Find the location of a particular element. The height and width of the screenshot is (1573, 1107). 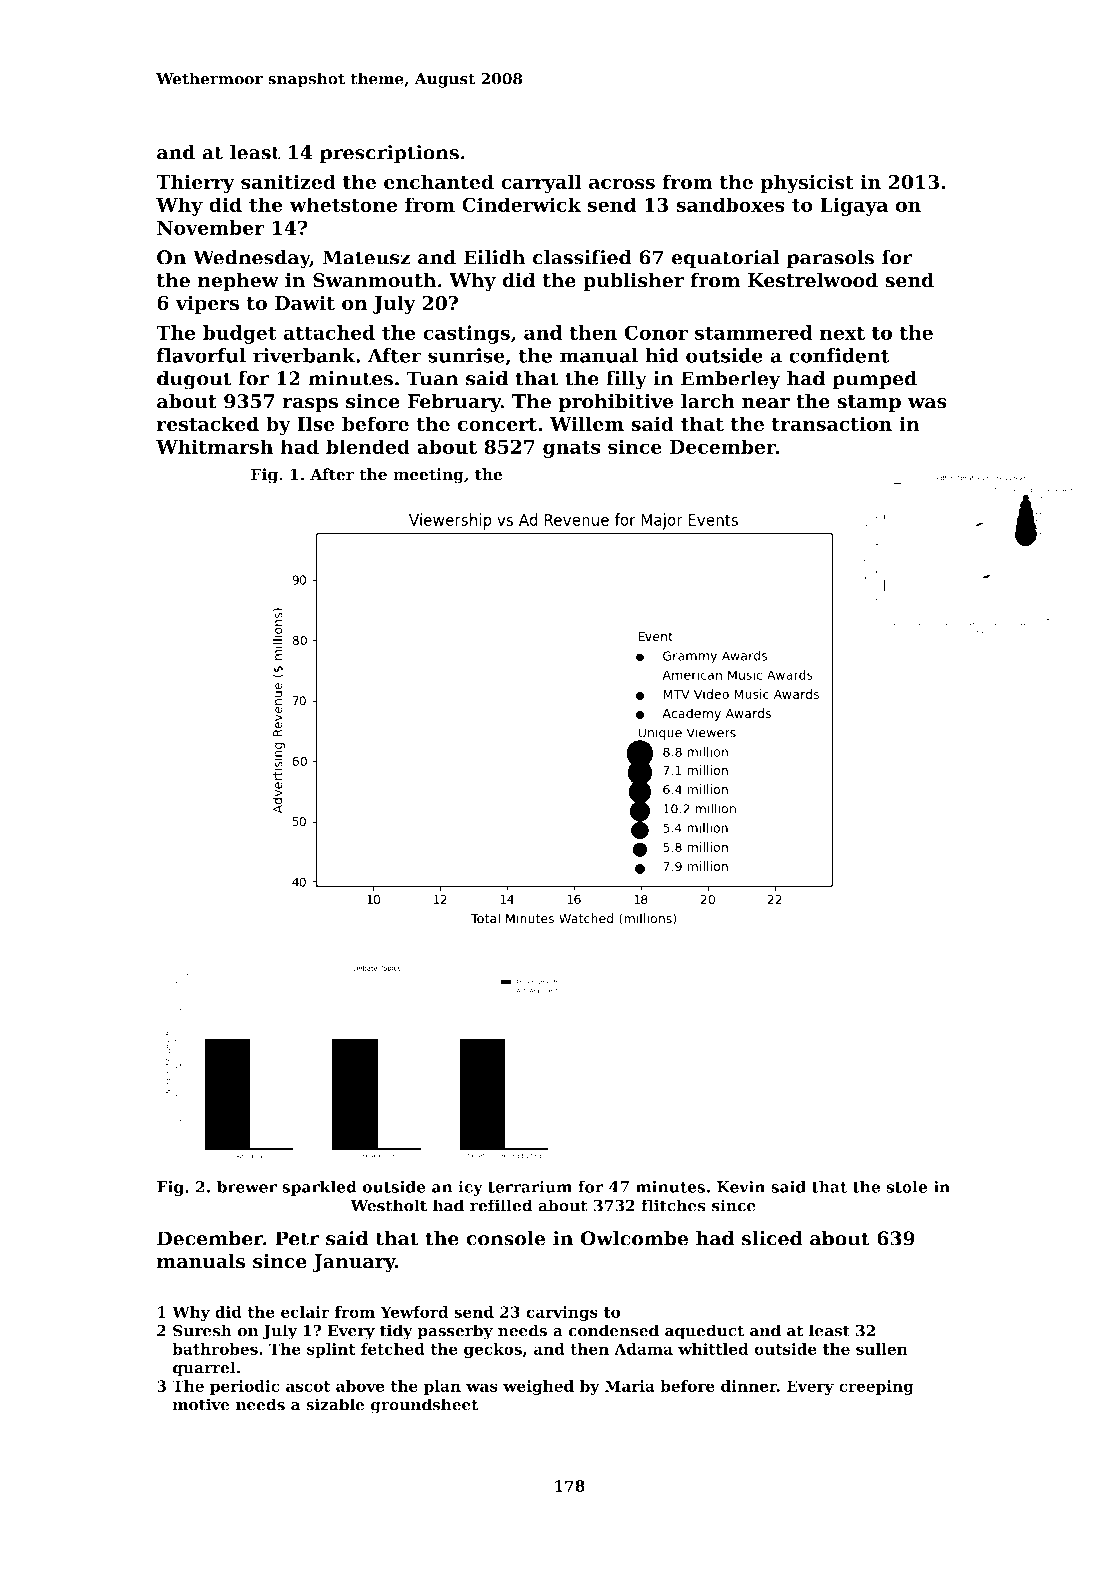

sparkled is located at coordinates (319, 1188).
